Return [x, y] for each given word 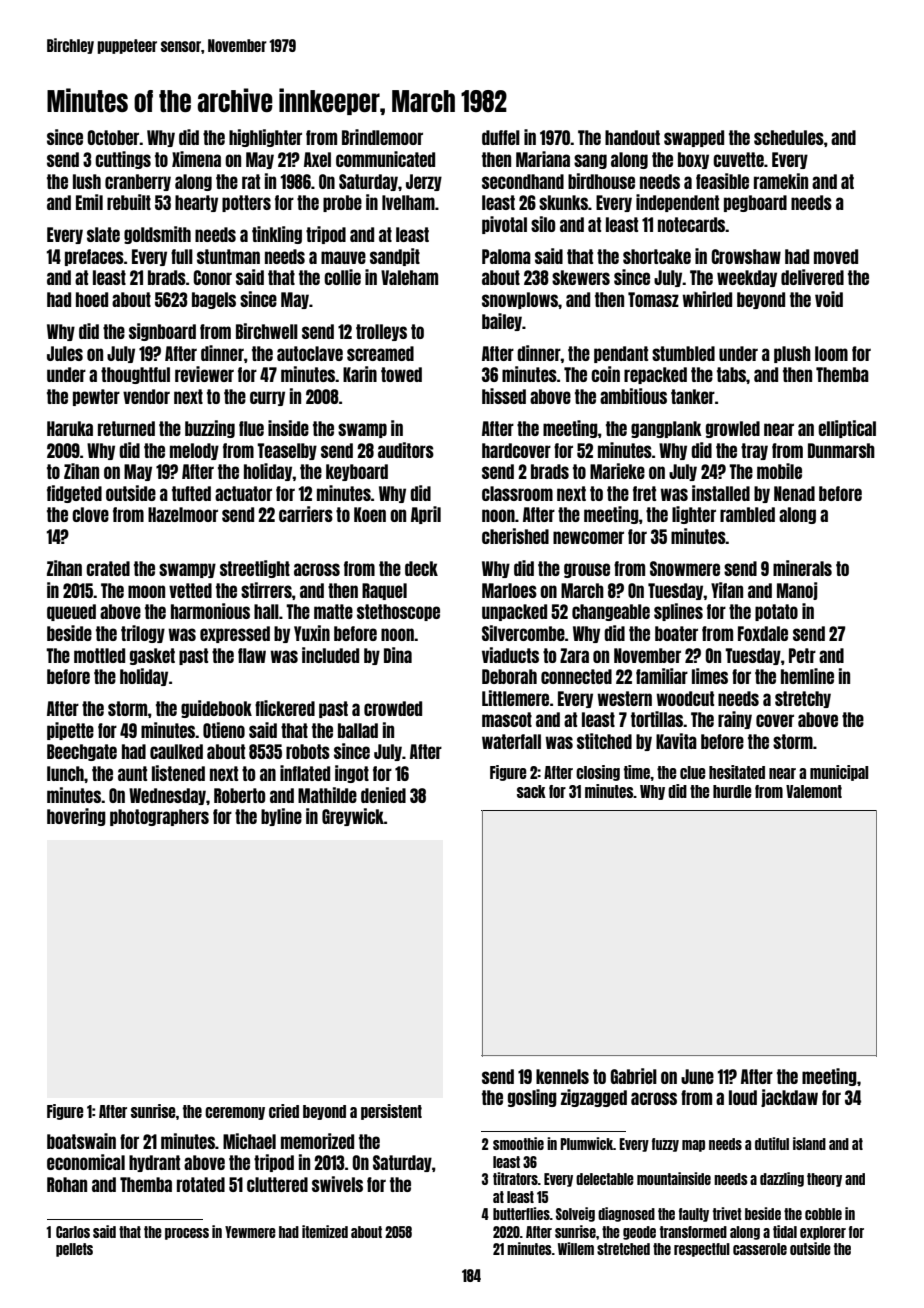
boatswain [81, 1141]
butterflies [521, 1213]
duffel [501, 137]
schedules [789, 137]
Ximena [196, 159]
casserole [760, 1249]
